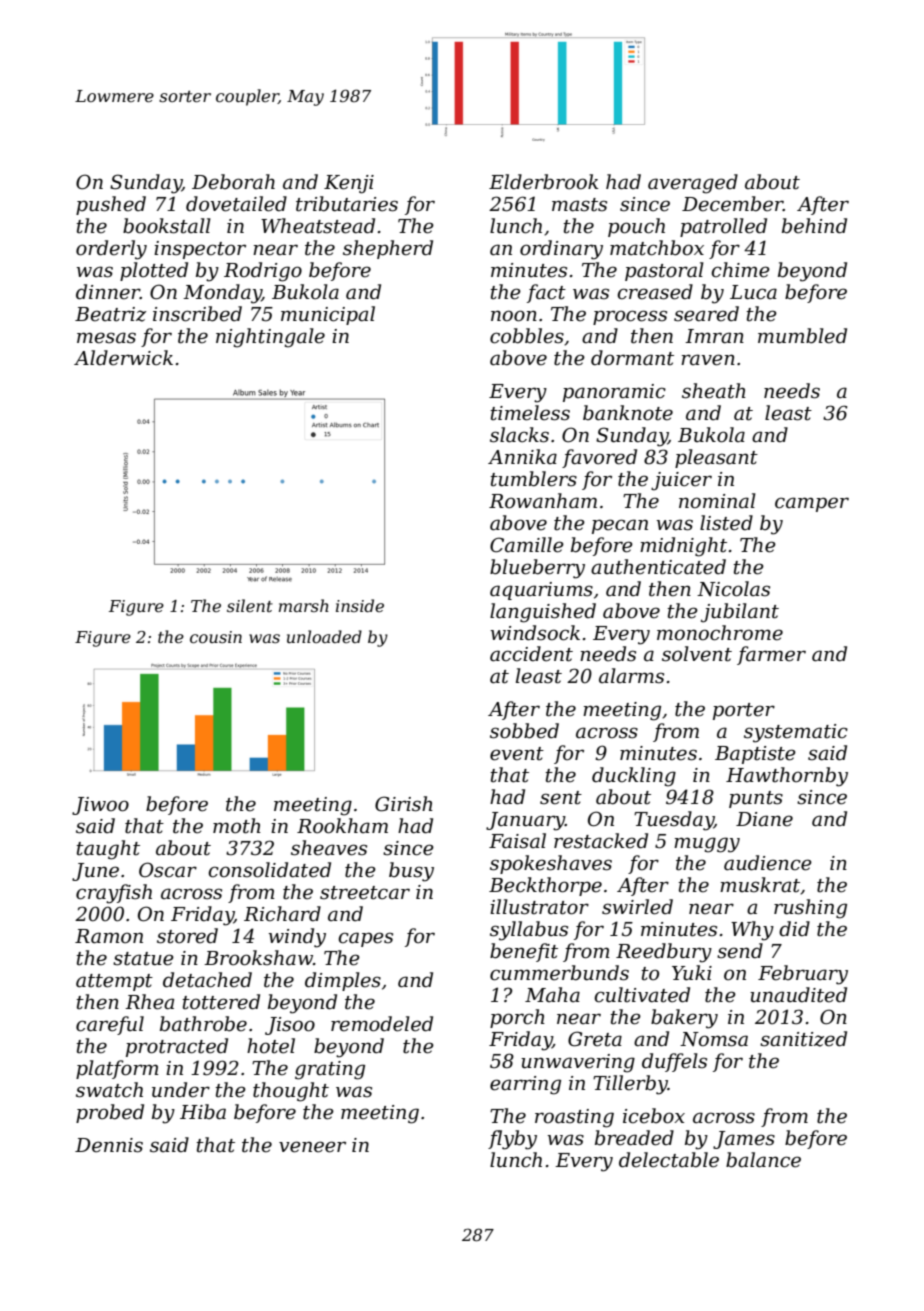 This screenshot has width=924, height=1311. Describe the element at coordinates (123, 358) in the screenshot. I see `Alderwick` at that location.
